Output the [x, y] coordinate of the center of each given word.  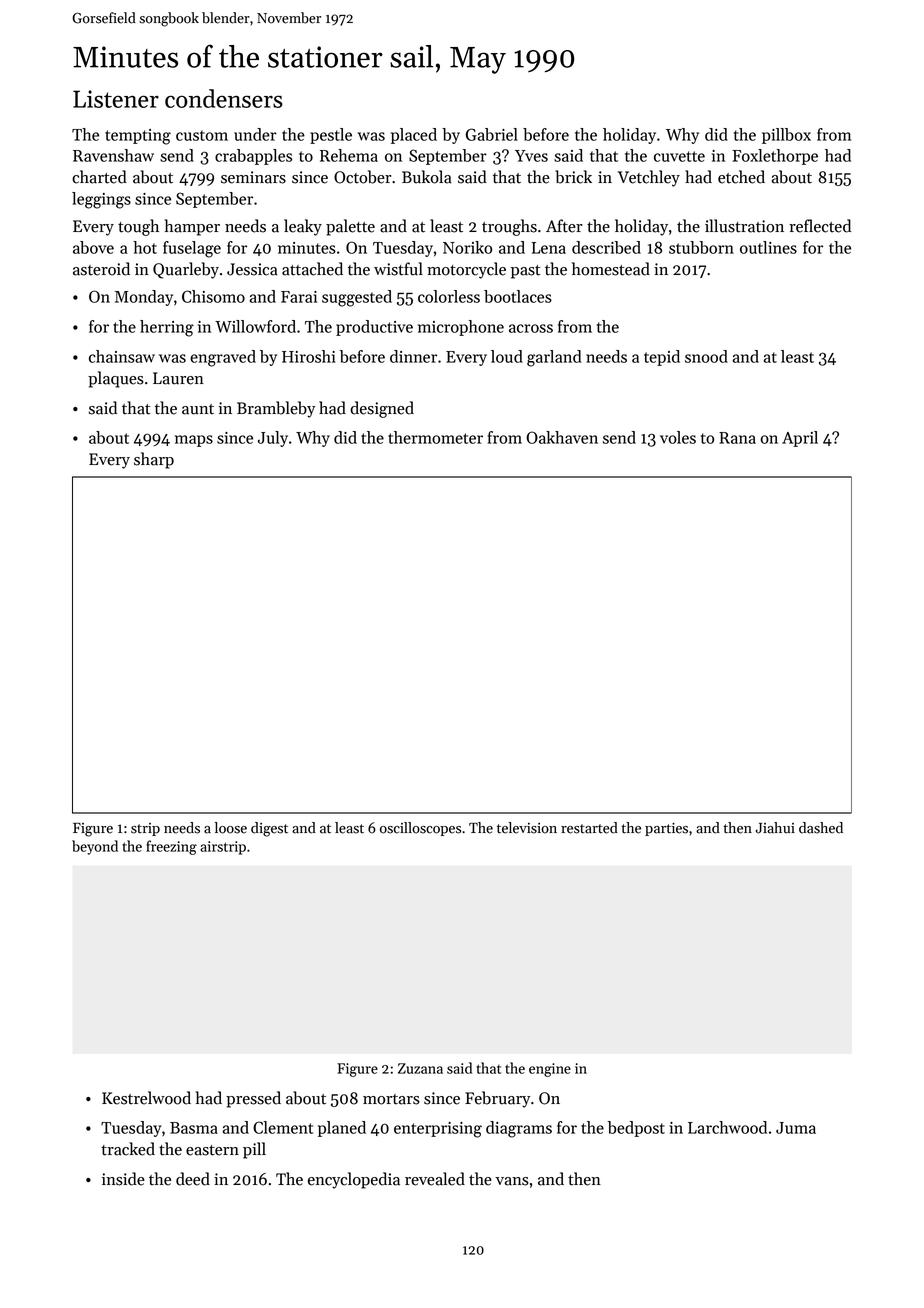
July [273, 439]
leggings [101, 200]
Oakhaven [562, 437]
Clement [283, 1127]
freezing [171, 847]
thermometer [435, 437]
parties [666, 829]
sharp [154, 460]
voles [678, 437]
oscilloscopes [420, 829]
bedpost [636, 1129]
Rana [737, 438]
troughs [509, 227]
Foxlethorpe [775, 157]
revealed [435, 1179]
